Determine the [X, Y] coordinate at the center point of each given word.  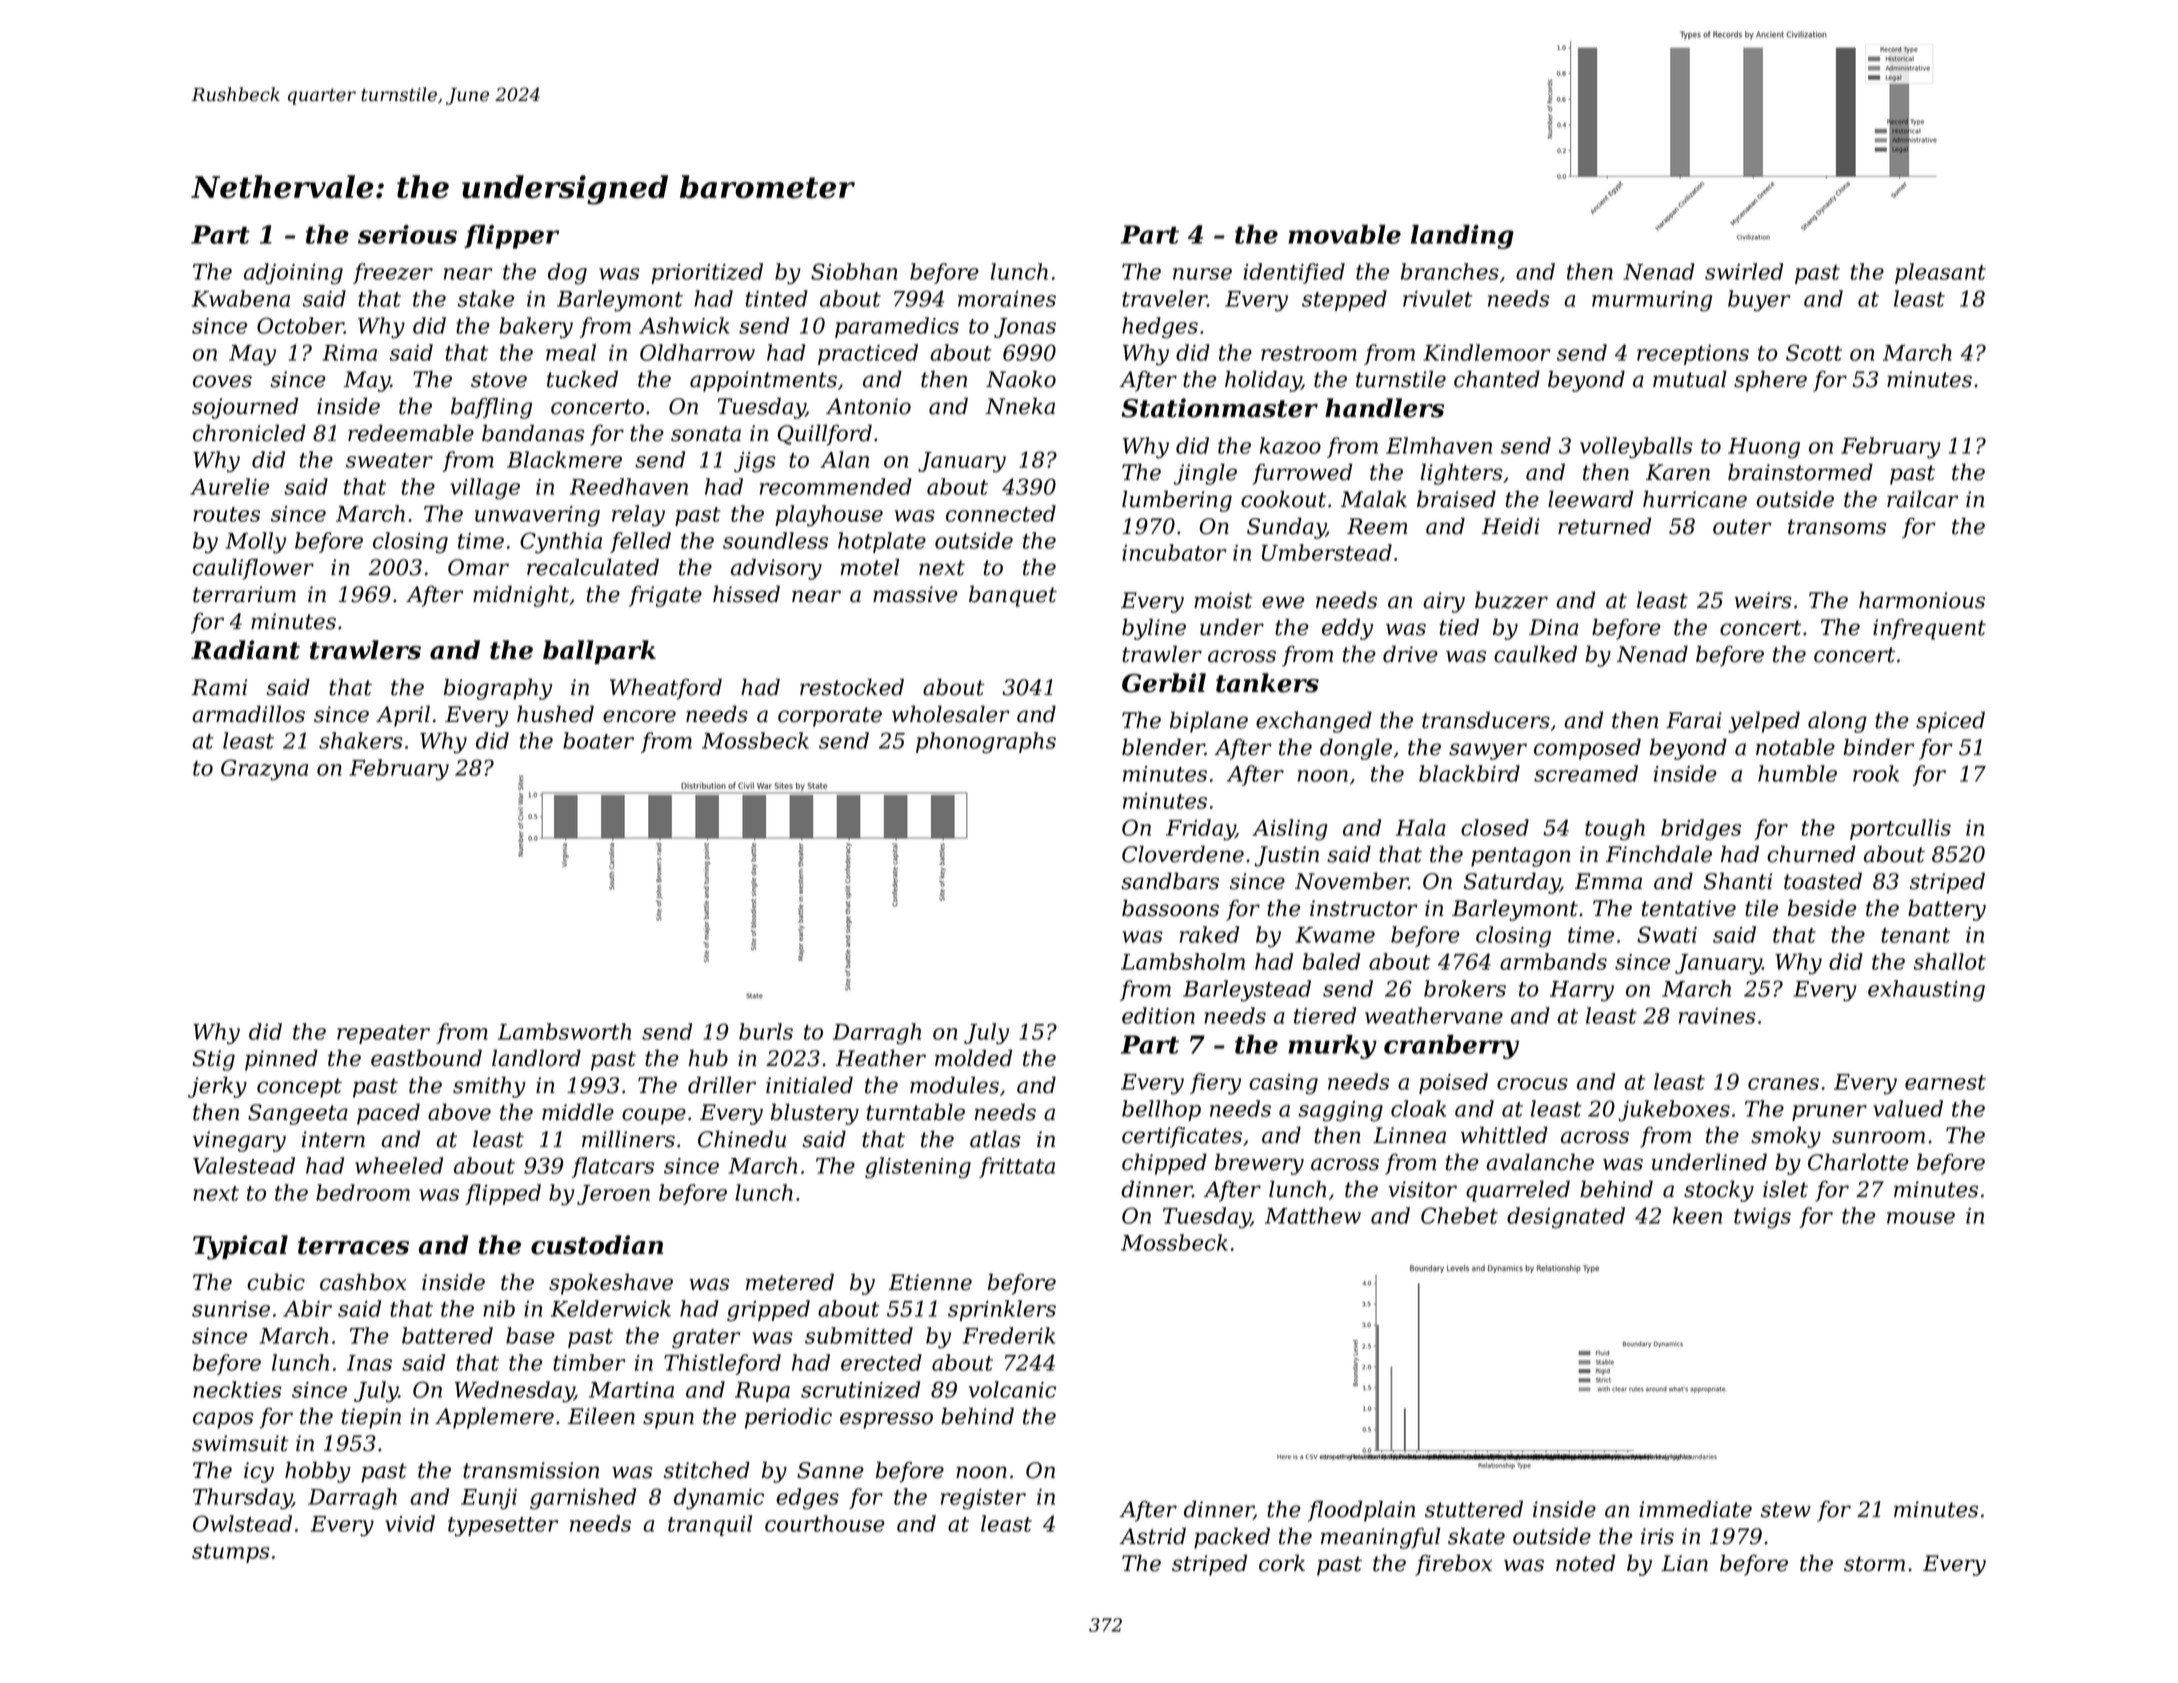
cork [1282, 1563]
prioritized [707, 273]
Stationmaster [1219, 408]
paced [388, 1114]
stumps [231, 1553]
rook [1876, 773]
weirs [1763, 600]
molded [973, 1058]
